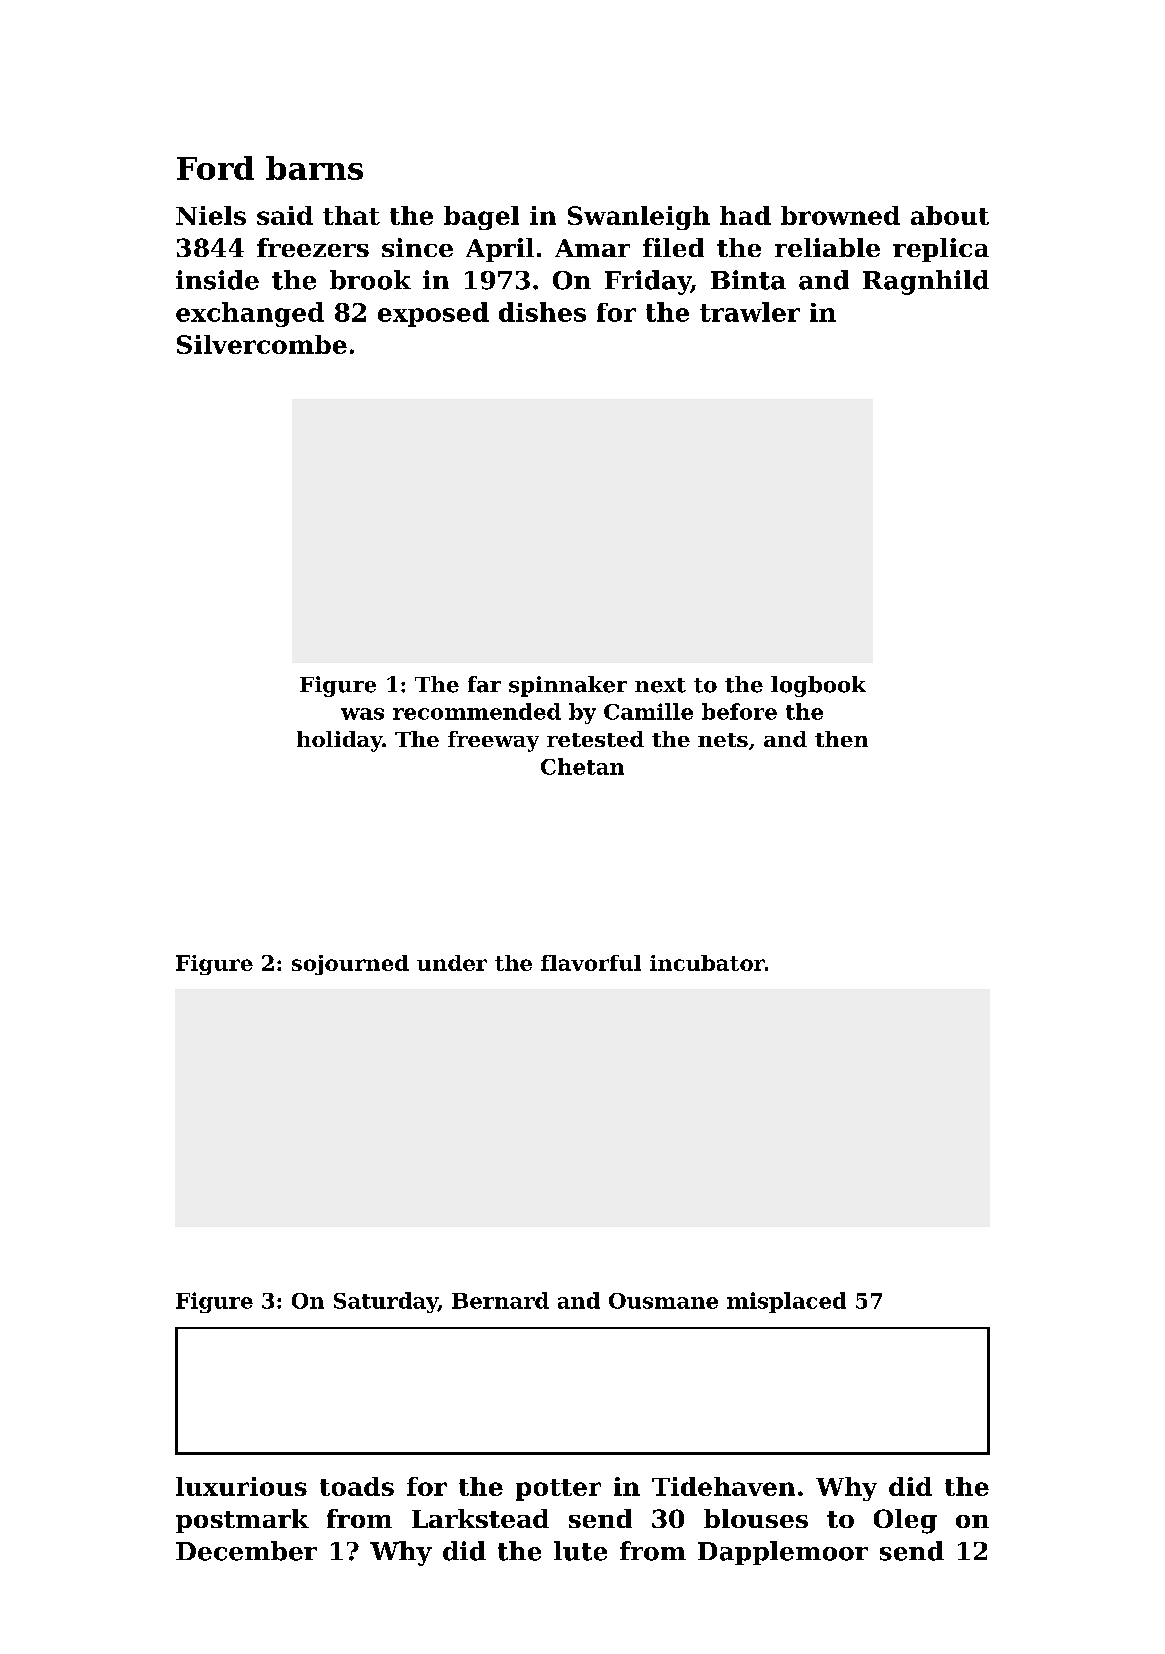  Describe the element at coordinates (639, 218) in the screenshot. I see `Swanleigh` at that location.
